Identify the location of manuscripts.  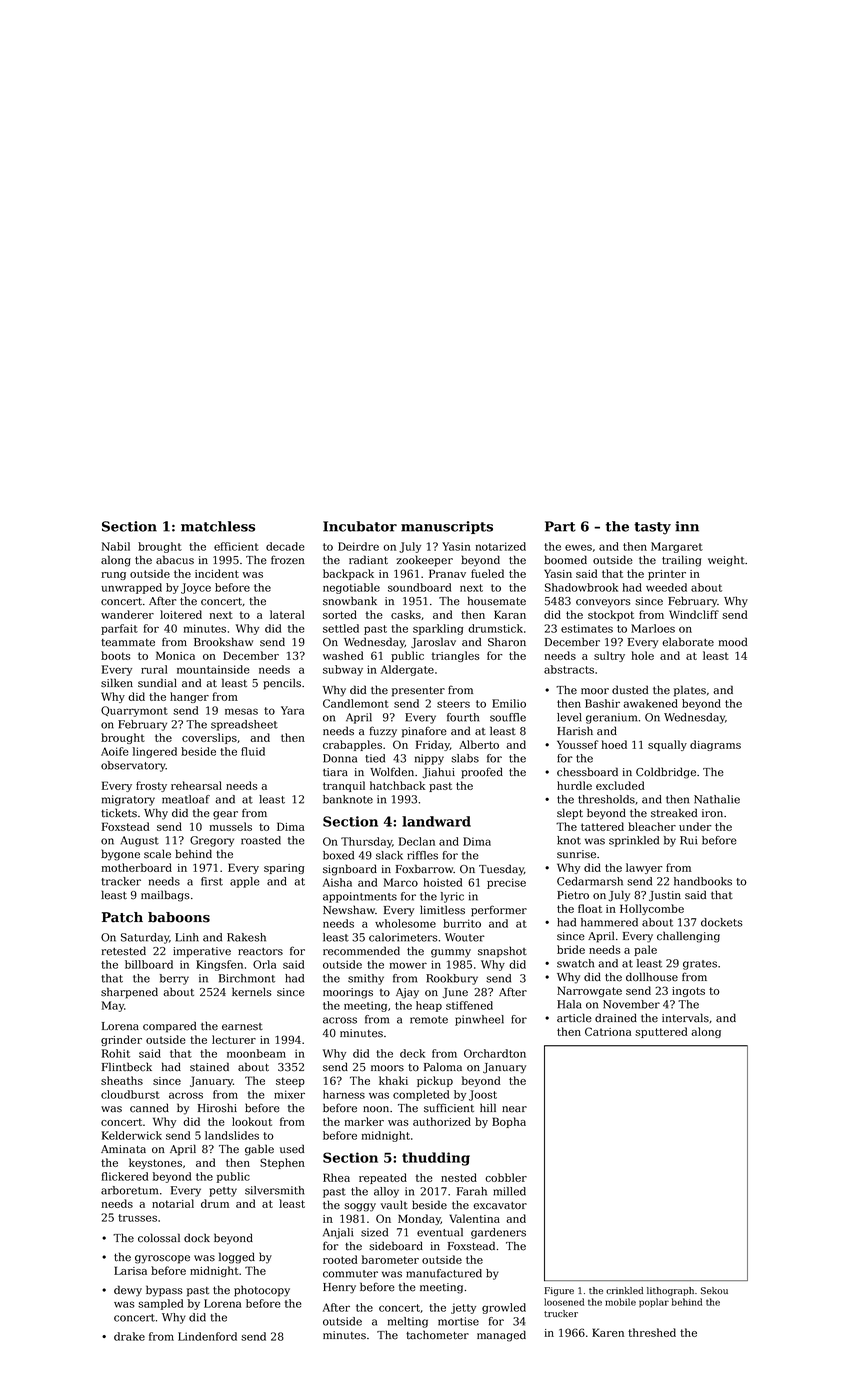
(447, 527).
